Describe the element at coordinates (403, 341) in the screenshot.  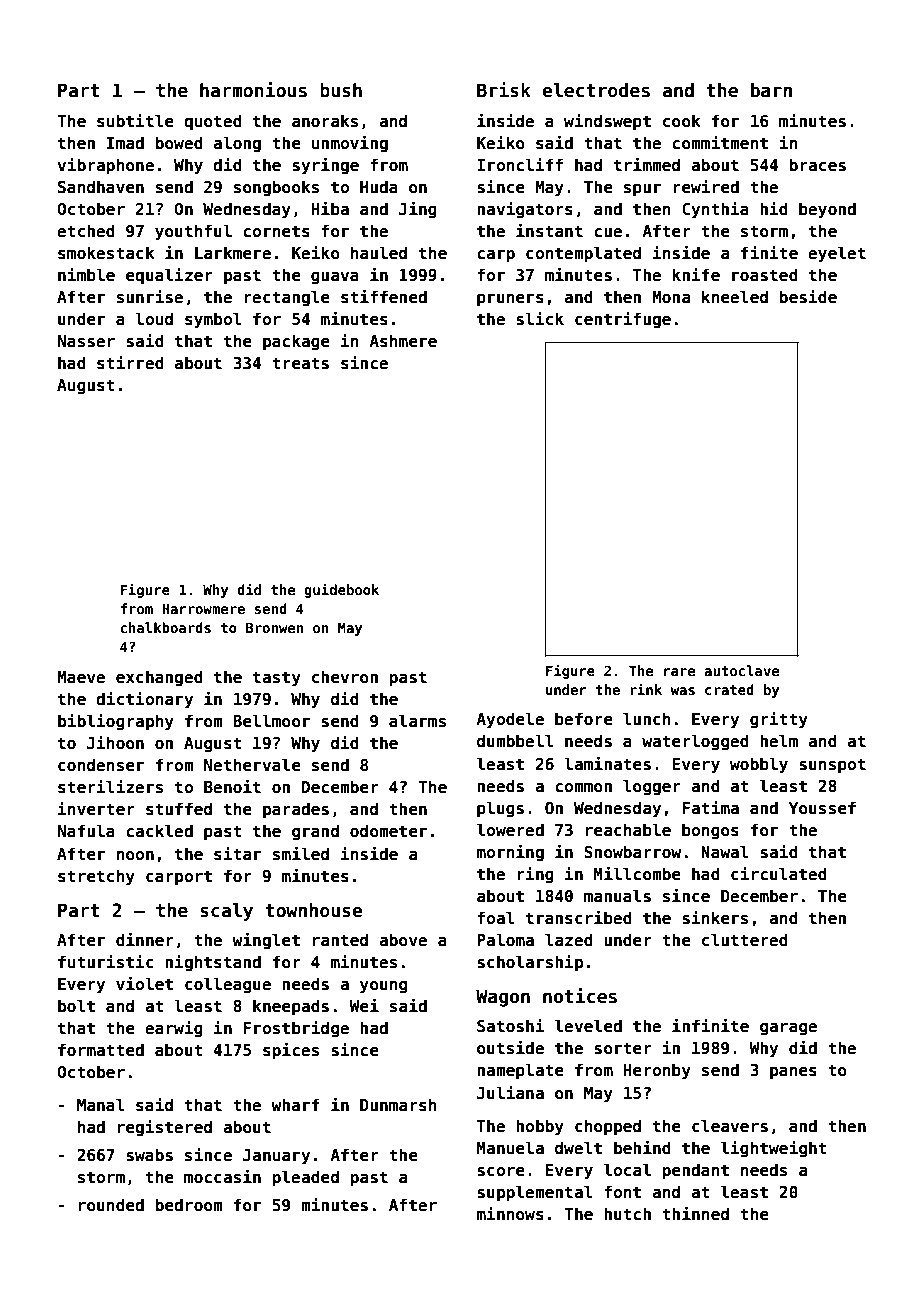
I see `Ashmere` at that location.
